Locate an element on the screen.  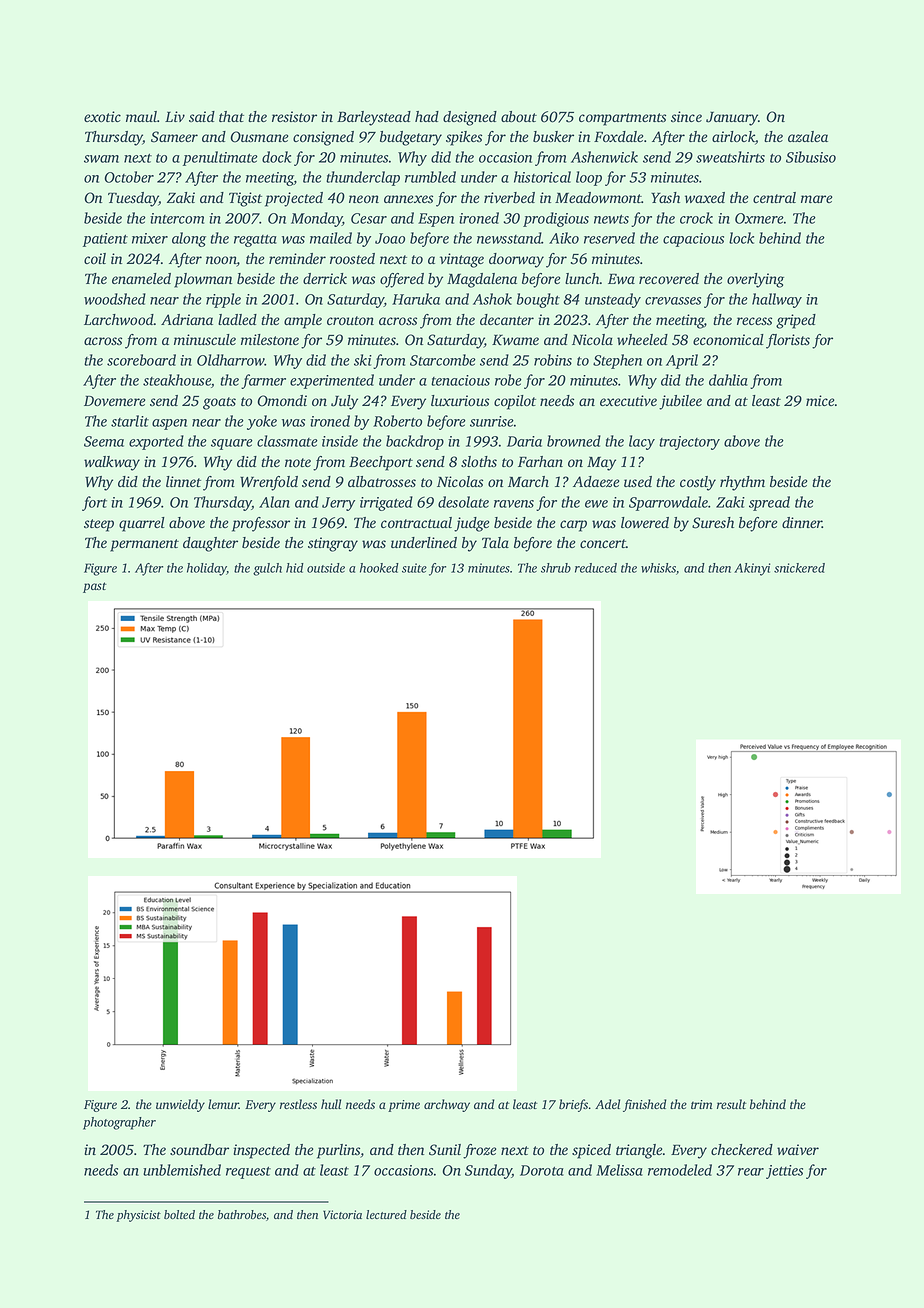
Oldharrow is located at coordinates (231, 360).
